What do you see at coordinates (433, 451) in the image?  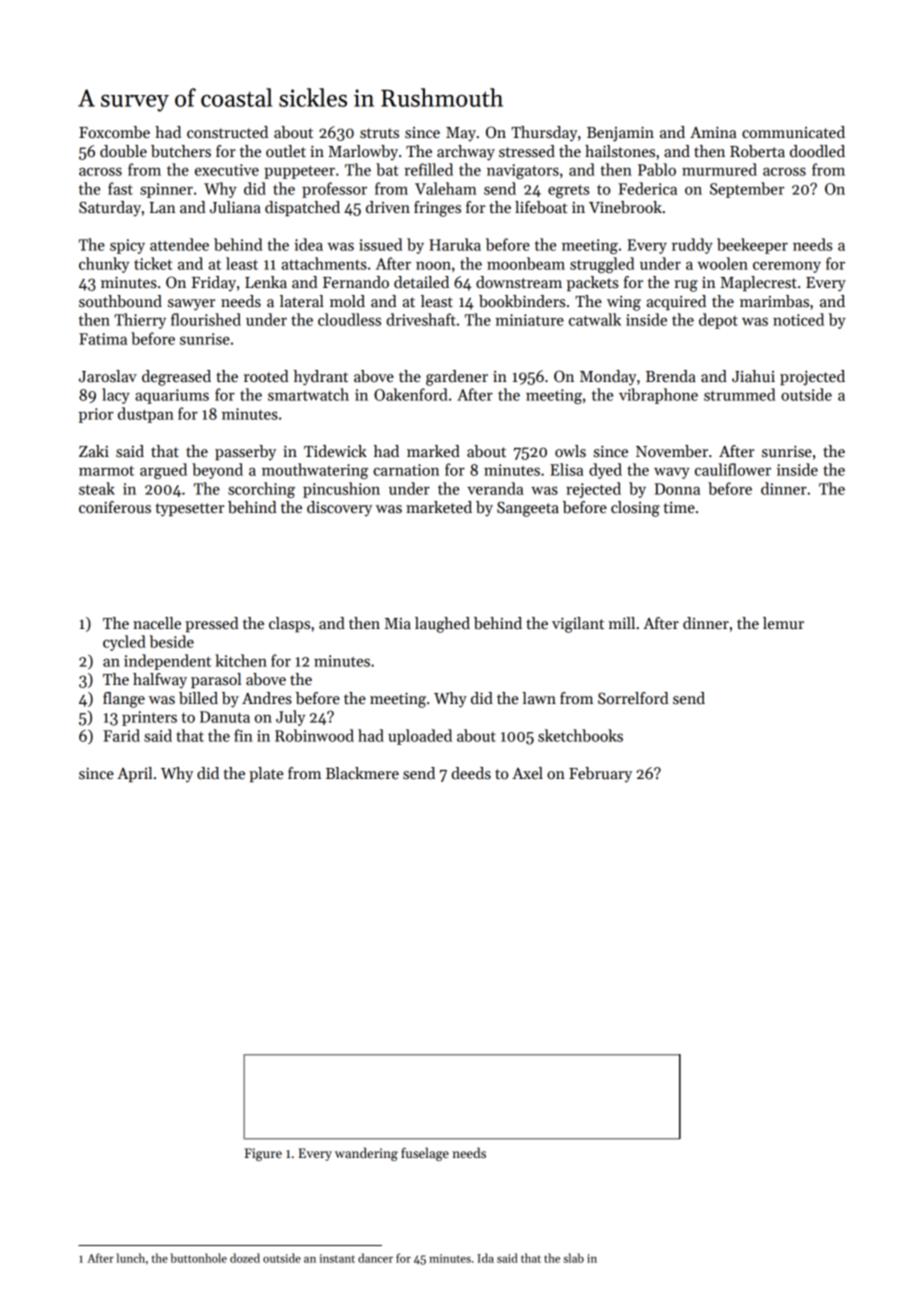 I see `marked` at bounding box center [433, 451].
